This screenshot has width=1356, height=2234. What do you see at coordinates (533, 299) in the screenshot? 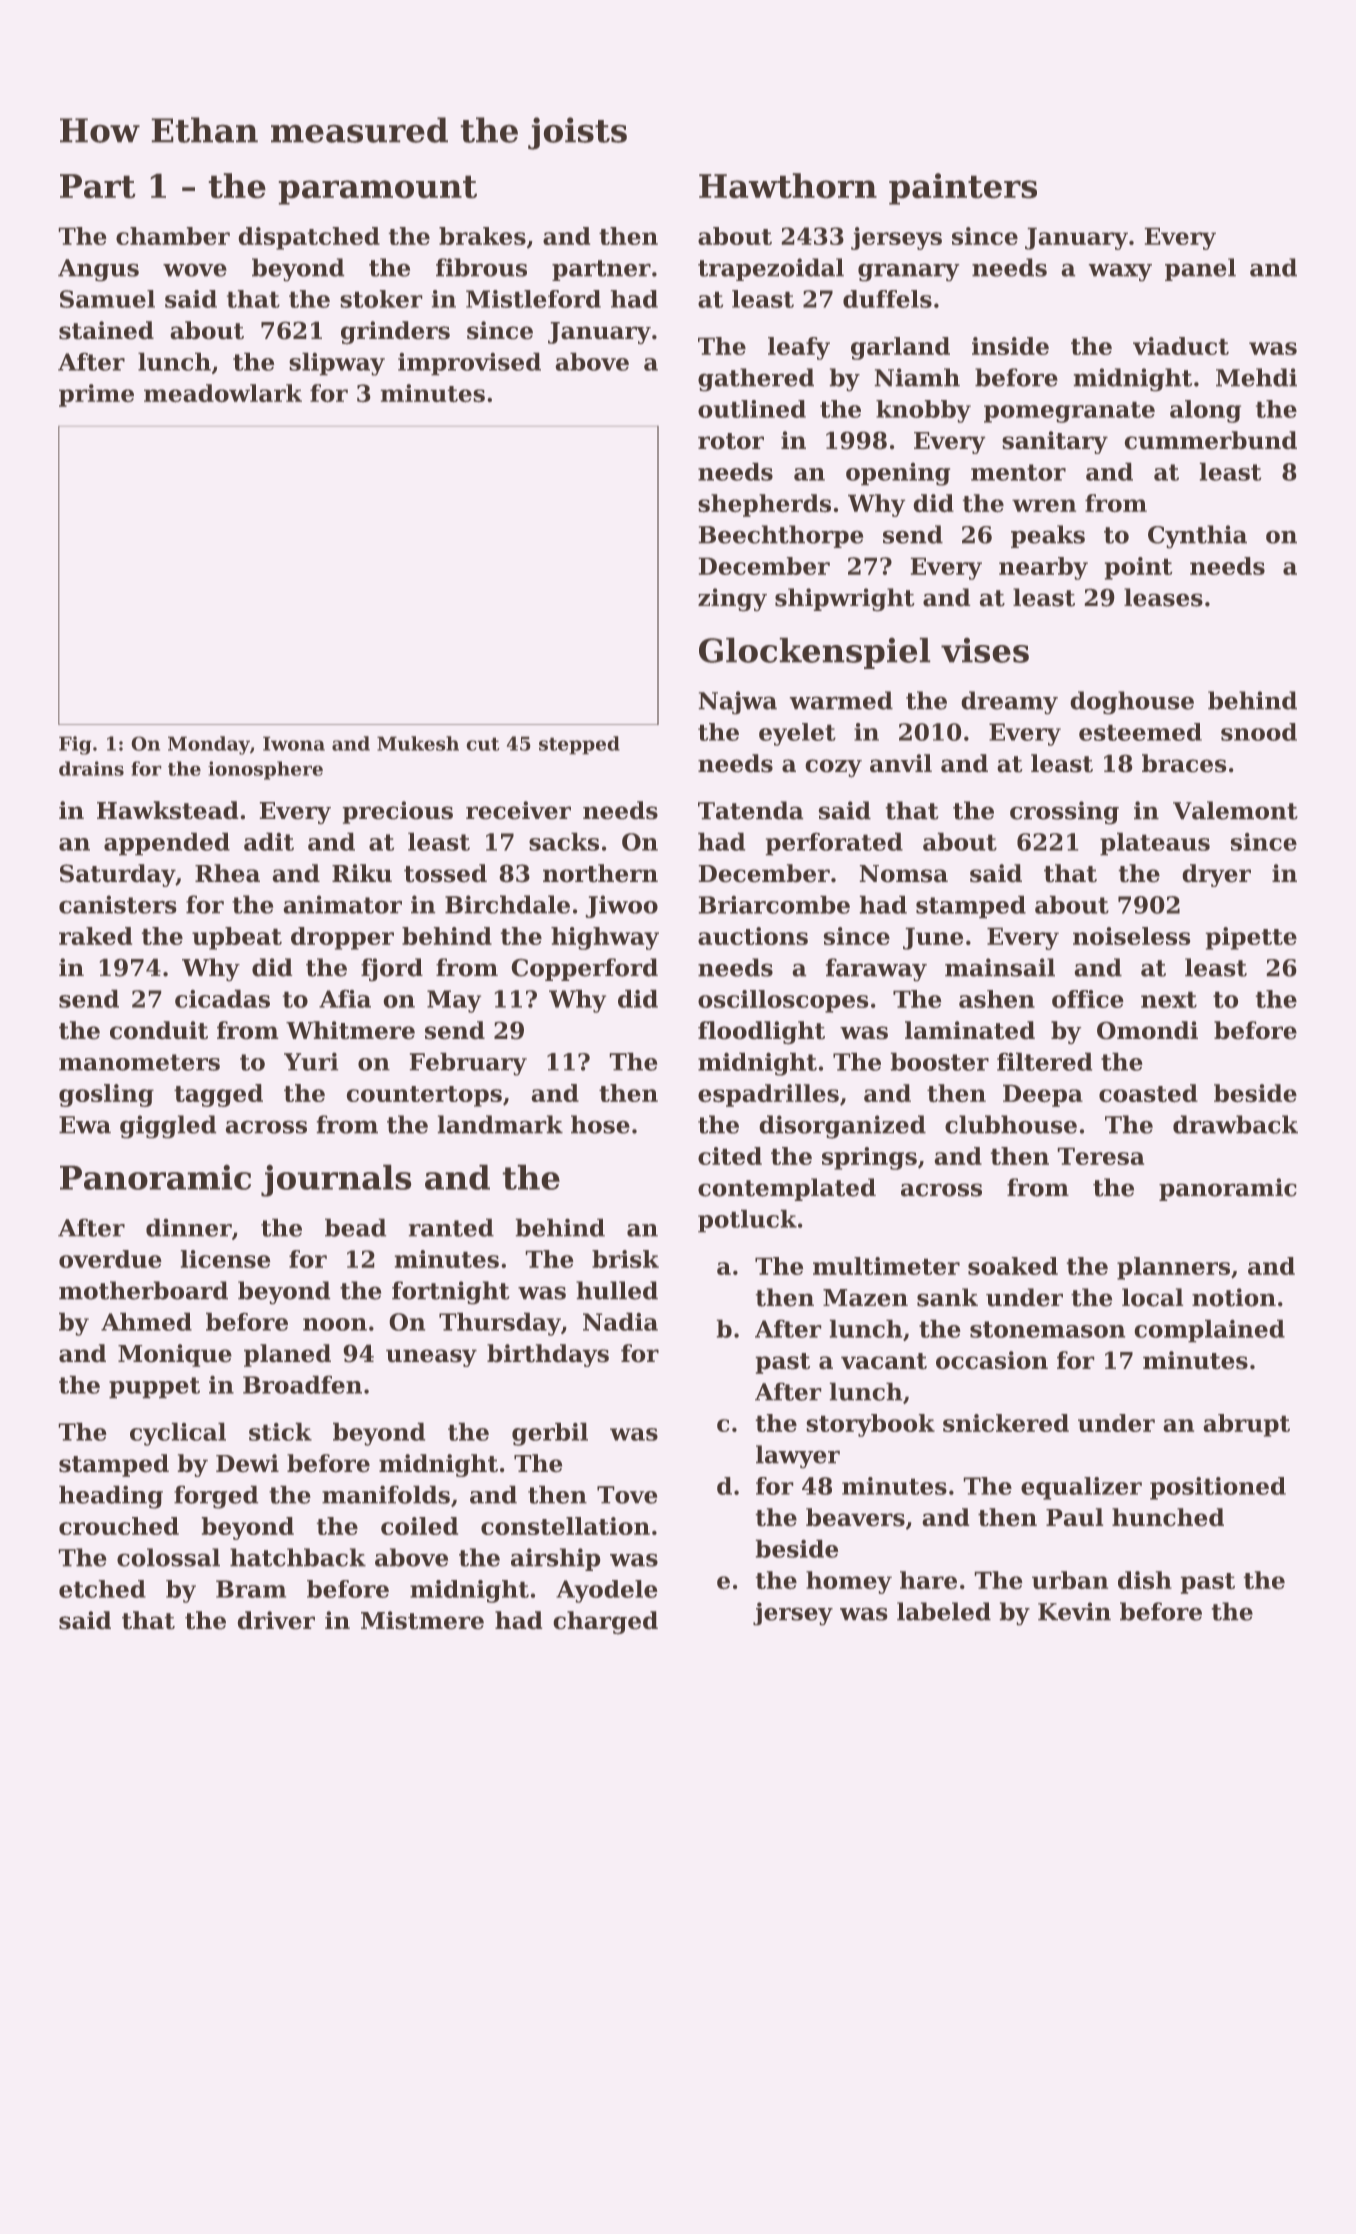
I see `Mistleford` at bounding box center [533, 299].
